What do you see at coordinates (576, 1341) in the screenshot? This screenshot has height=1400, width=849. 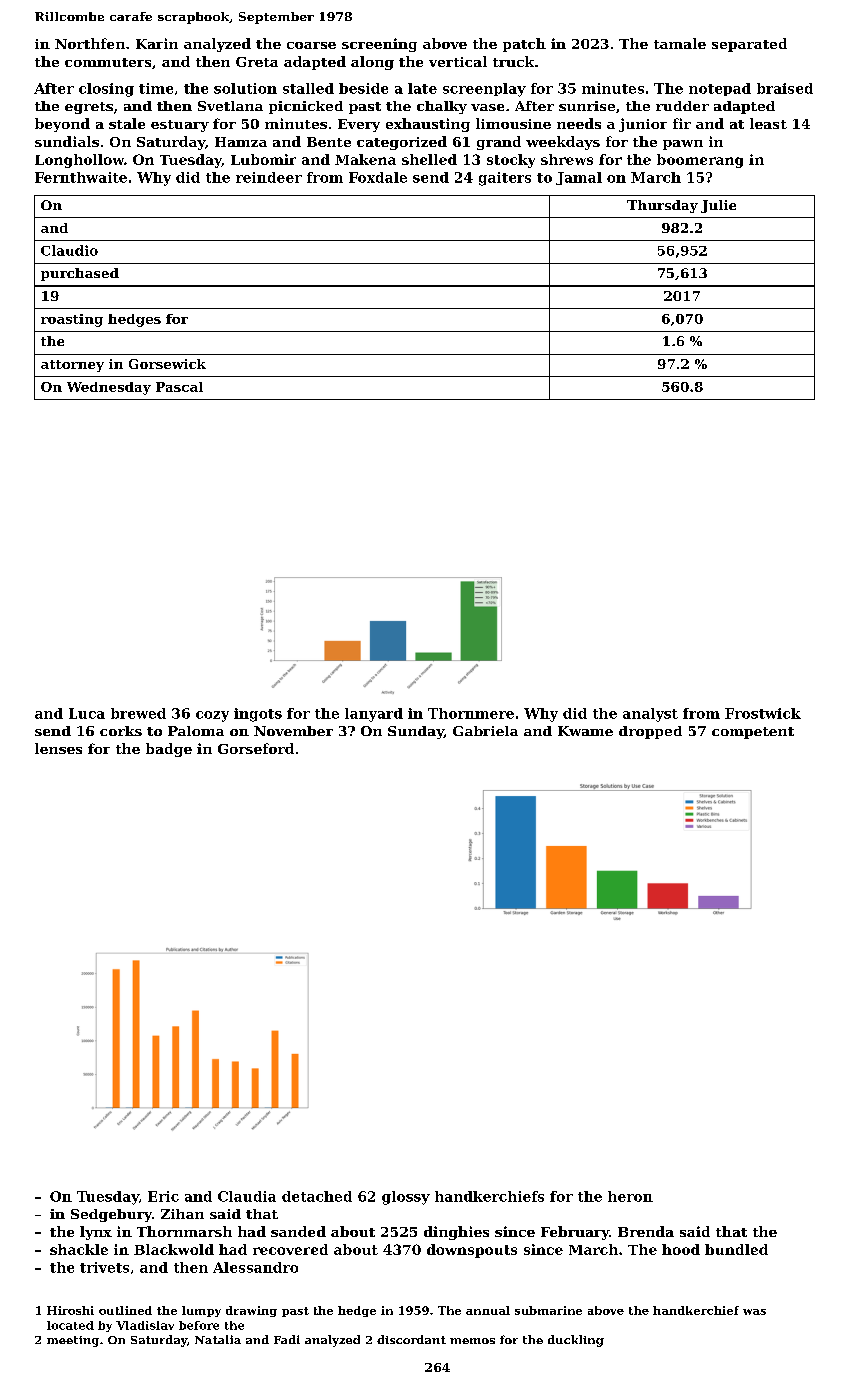 I see `duckling` at bounding box center [576, 1341].
